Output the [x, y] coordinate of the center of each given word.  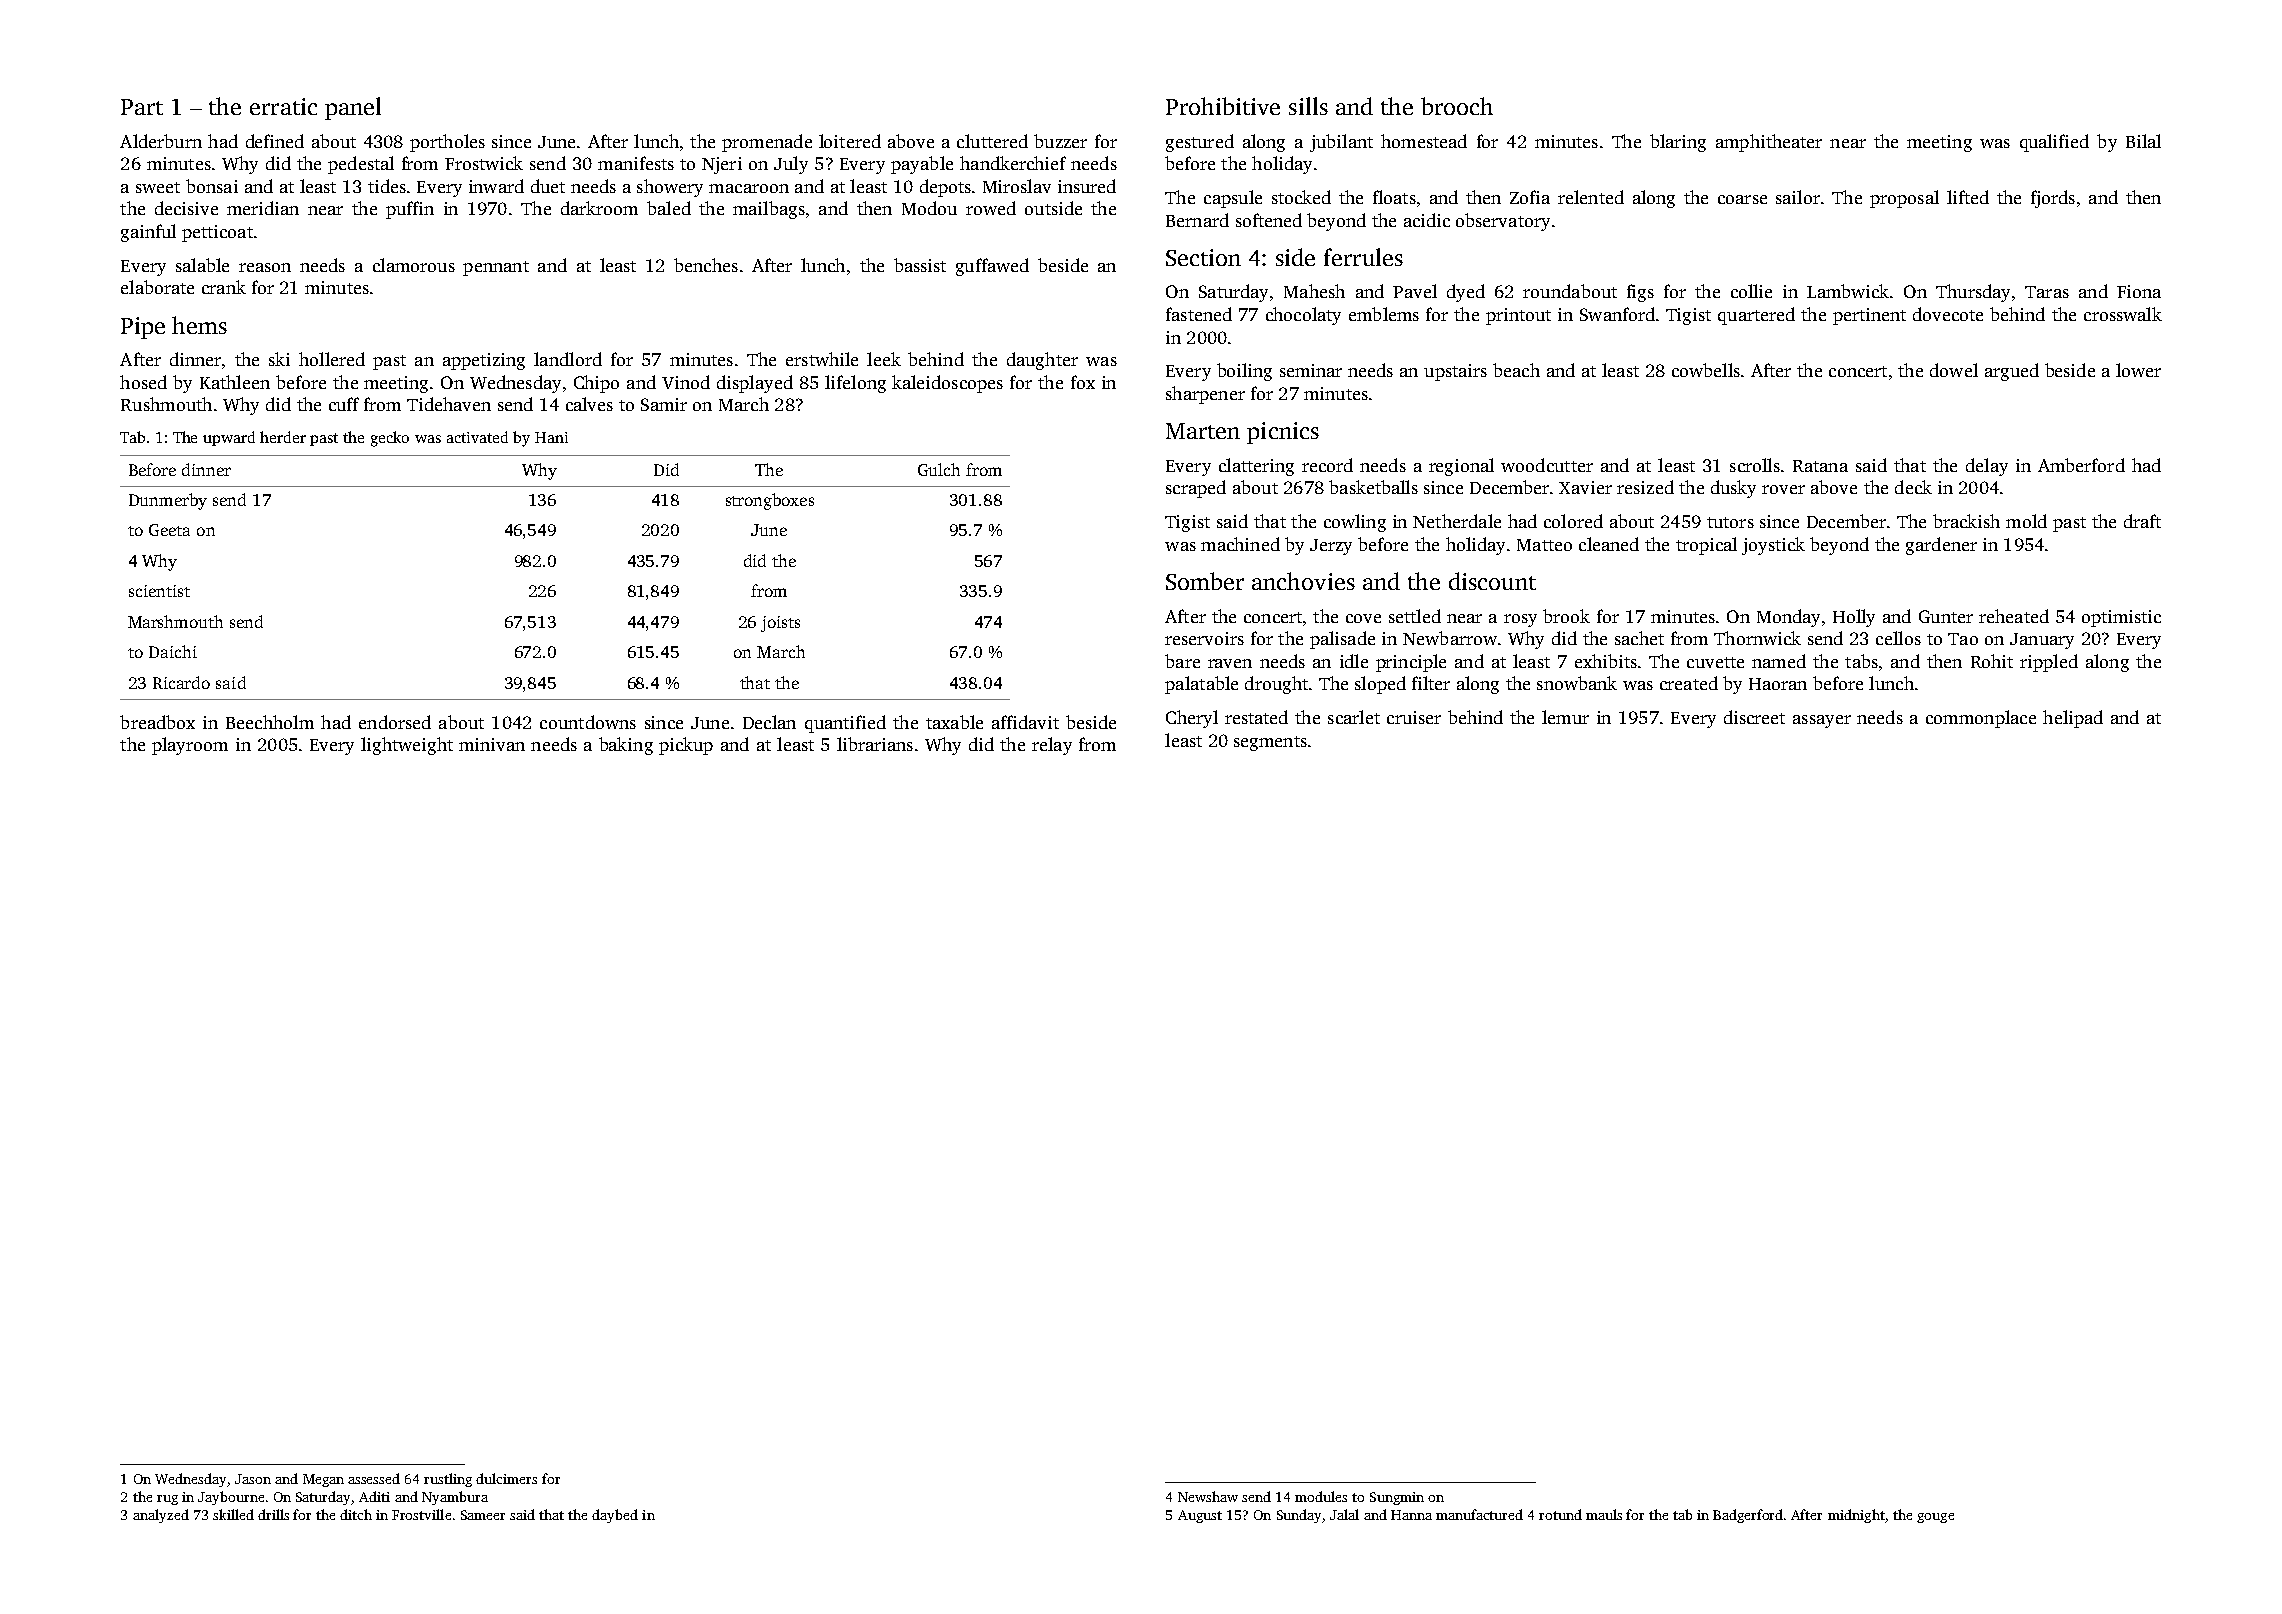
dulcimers [506, 1478]
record [1327, 465]
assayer [1822, 721]
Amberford [2081, 465]
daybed [615, 1516]
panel [353, 108]
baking [626, 746]
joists [780, 624]
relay [1052, 746]
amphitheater [1769, 143]
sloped [1380, 685]
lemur [1565, 717]
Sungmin [1397, 1498]
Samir [664, 404]
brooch [1457, 106]
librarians [875, 744]
